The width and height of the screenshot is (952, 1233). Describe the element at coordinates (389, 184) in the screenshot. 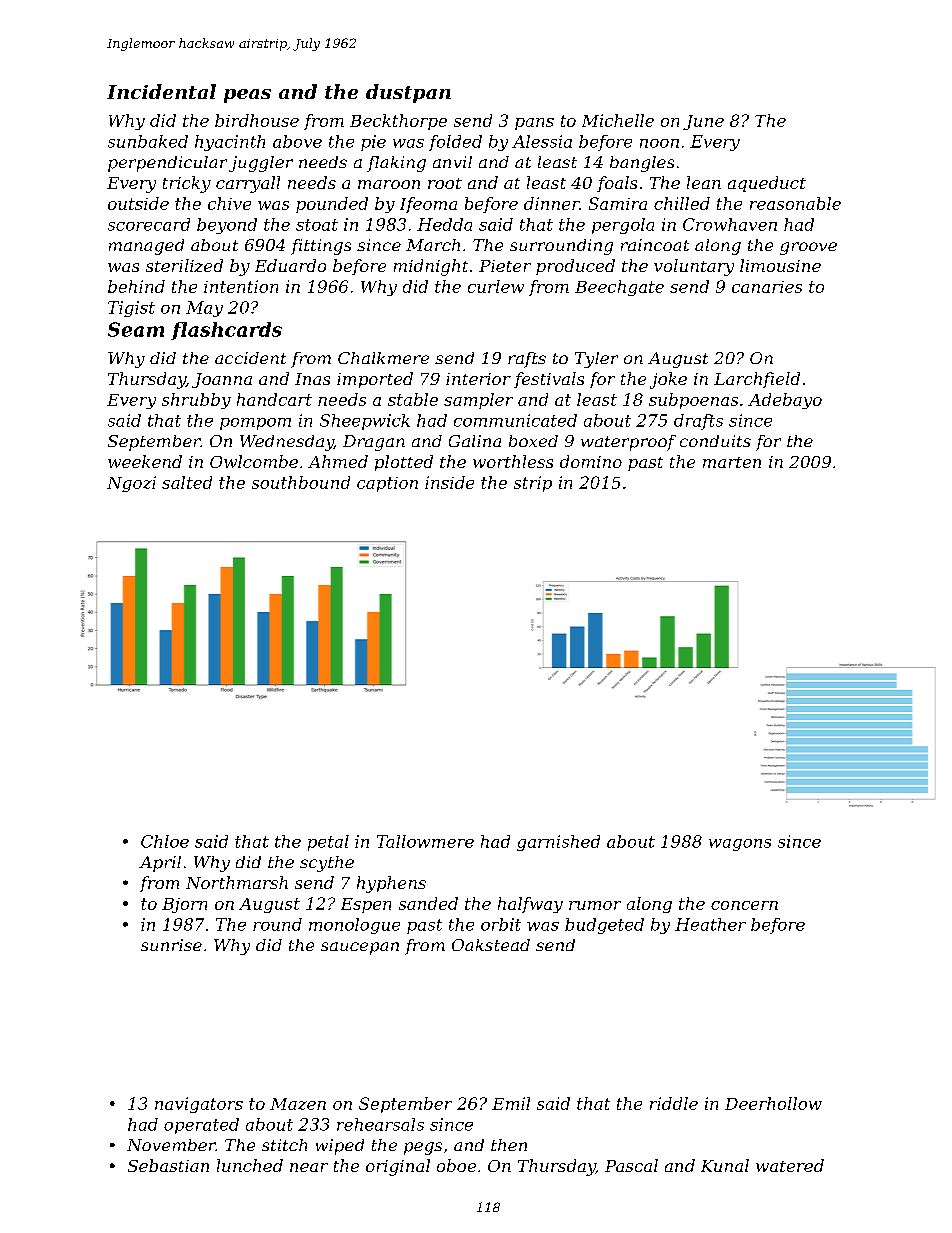

I see `maroon` at that location.
